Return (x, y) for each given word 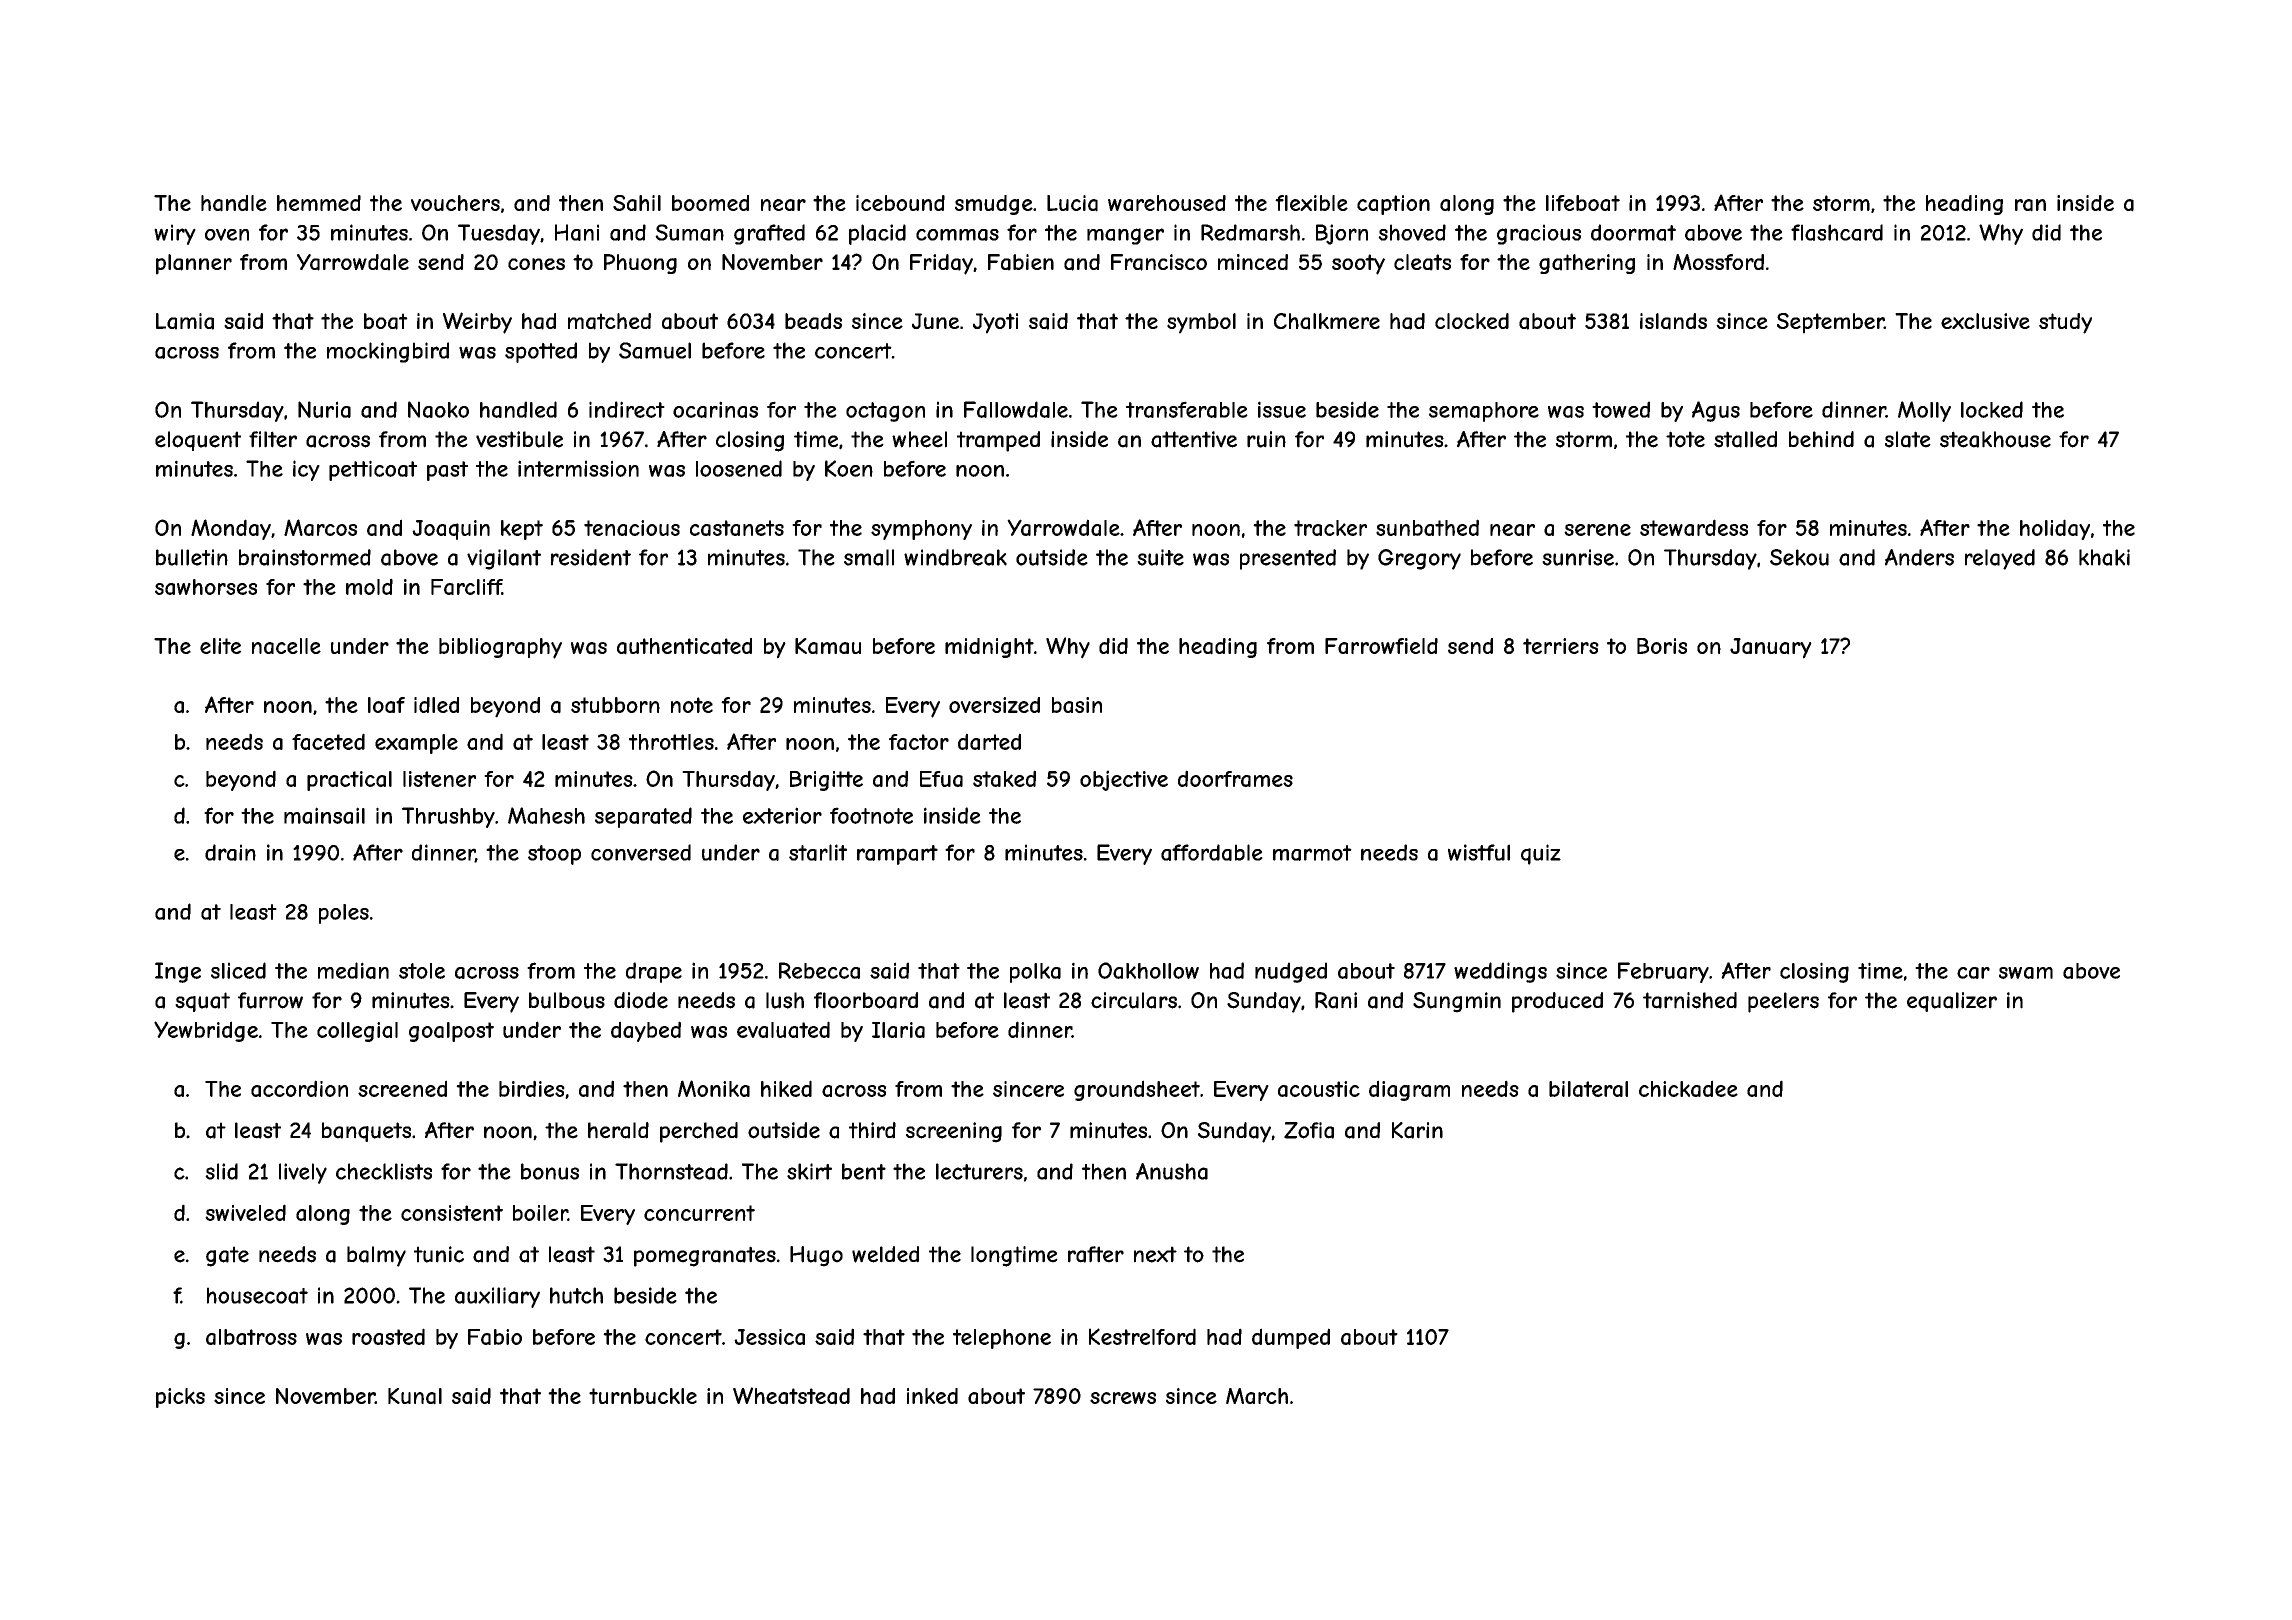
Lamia (185, 321)
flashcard (1837, 232)
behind (1821, 439)
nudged (1291, 972)
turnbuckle (643, 1396)
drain (230, 852)
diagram (1409, 1090)
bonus (550, 1171)
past (447, 471)
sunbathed (1427, 527)
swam (2026, 973)
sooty (1358, 264)
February (1663, 972)
